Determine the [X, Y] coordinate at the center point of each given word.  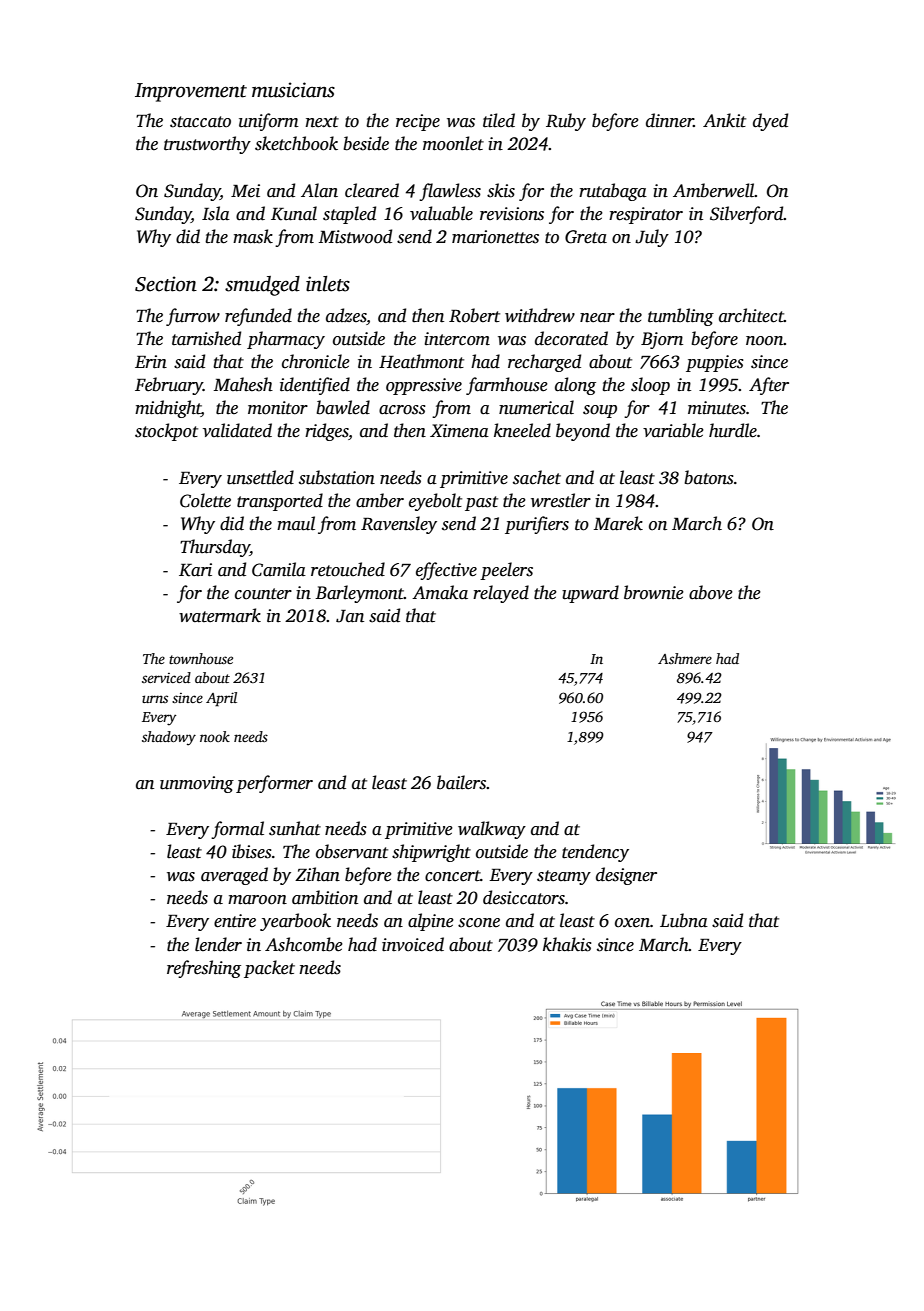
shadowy [169, 738]
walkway [492, 830]
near [597, 318]
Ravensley [399, 525]
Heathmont [421, 361]
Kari [195, 570]
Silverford [747, 215]
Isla [216, 213]
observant [352, 851]
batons [709, 477]
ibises [252, 851]
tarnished [206, 338]
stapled [349, 215]
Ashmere [685, 658]
